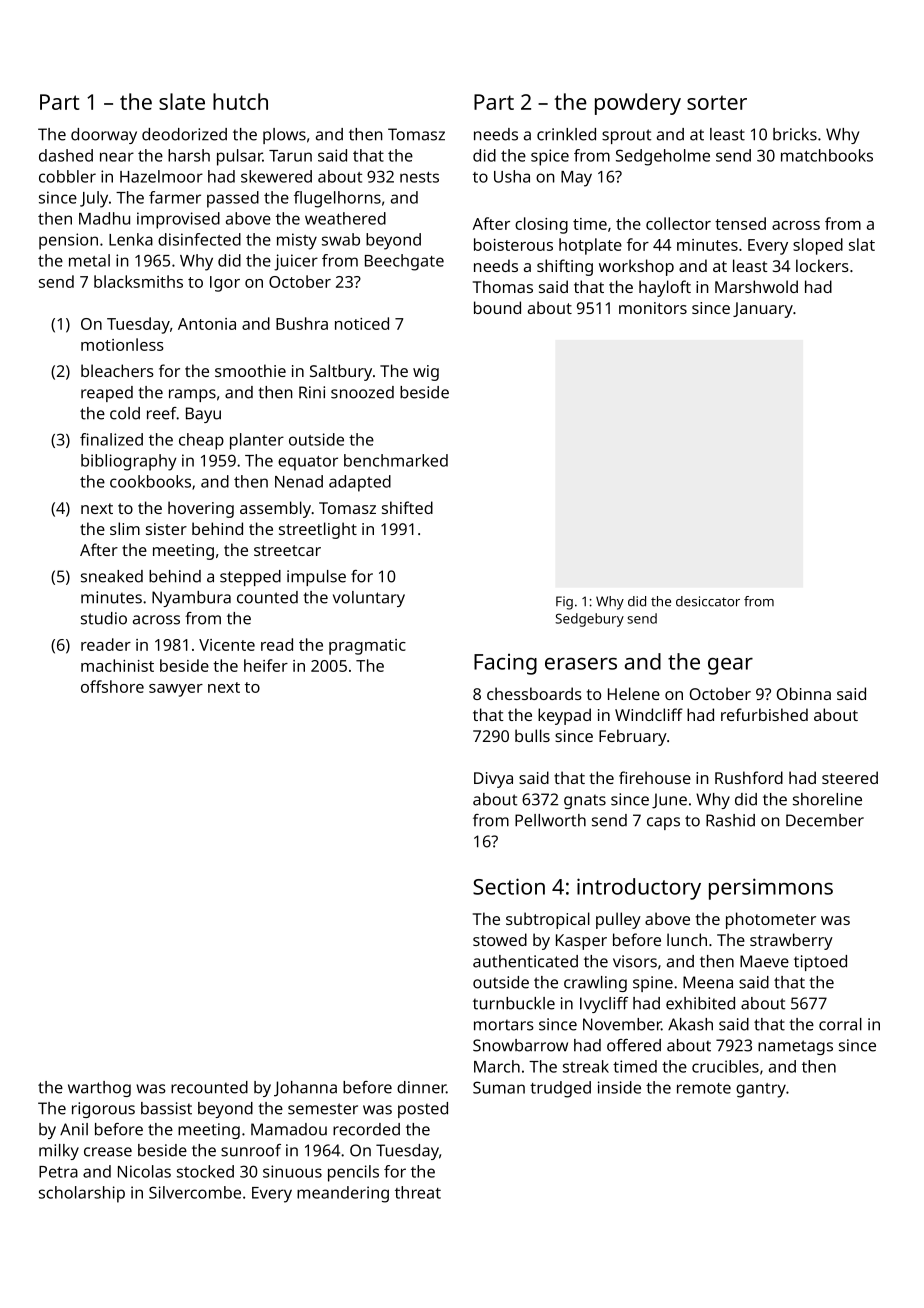  What do you see at coordinates (653, 984) in the screenshot?
I see `spine` at bounding box center [653, 984].
